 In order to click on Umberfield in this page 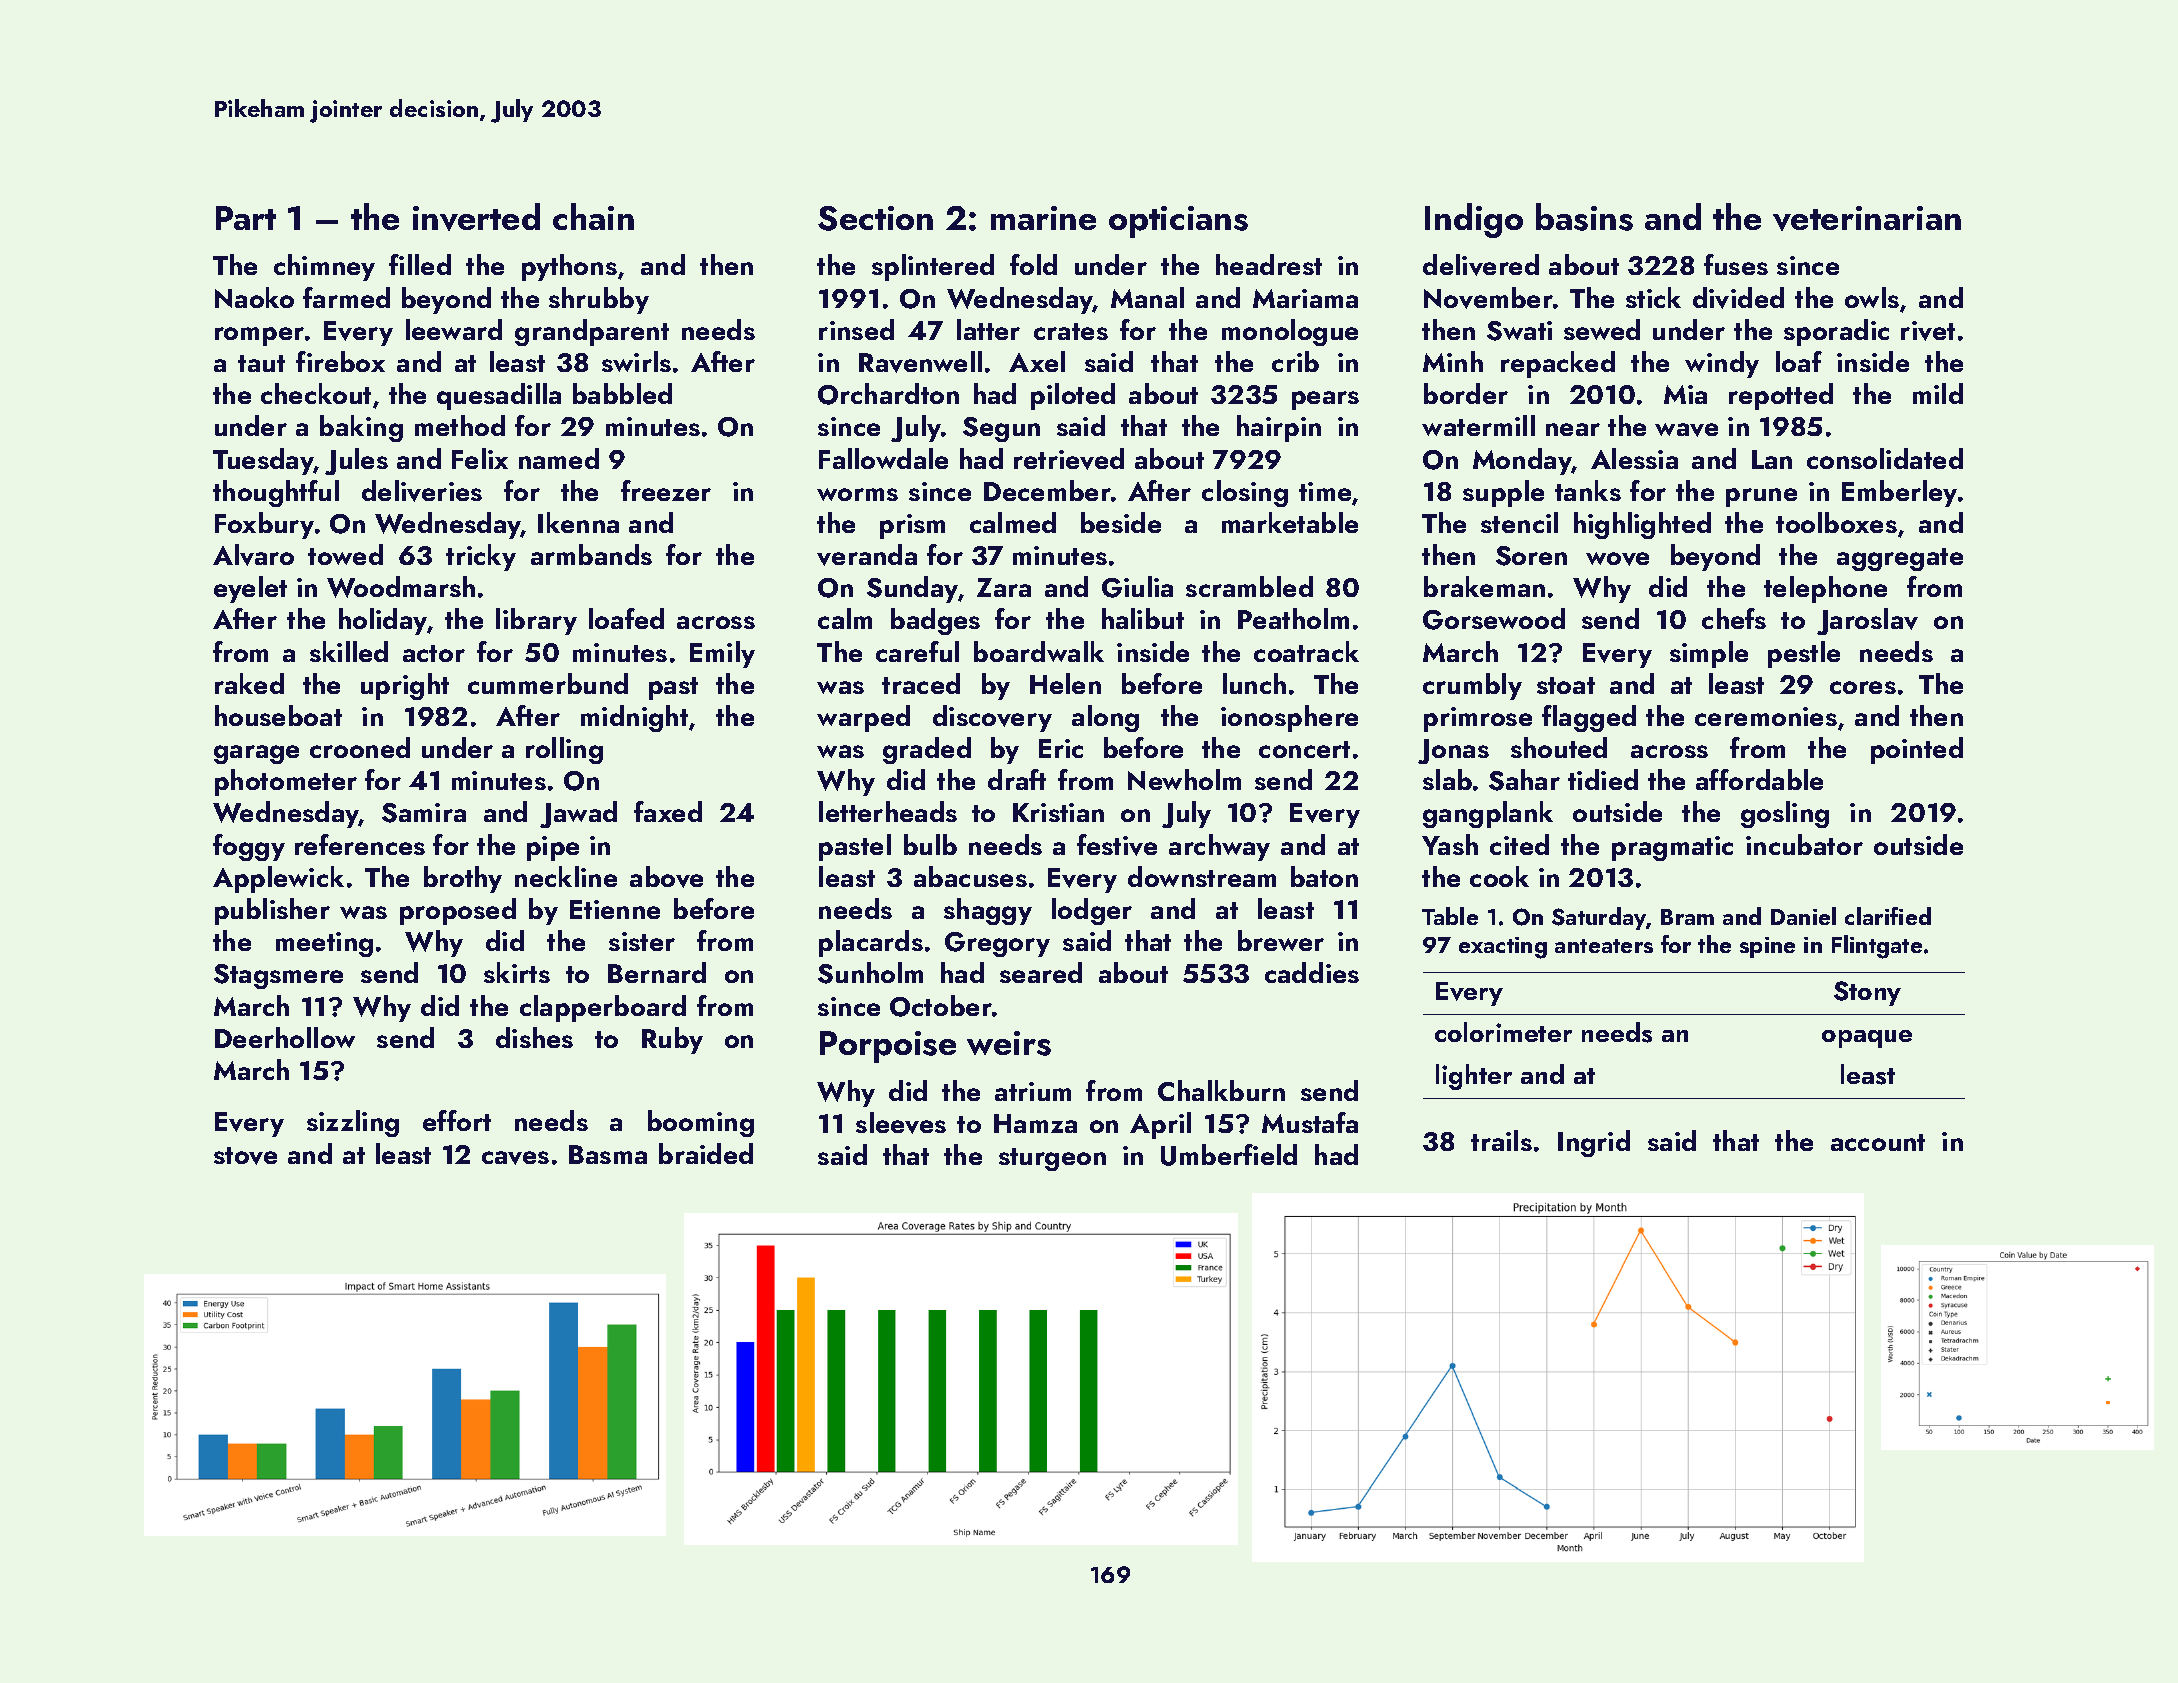, I will do `click(1229, 1155)`.
